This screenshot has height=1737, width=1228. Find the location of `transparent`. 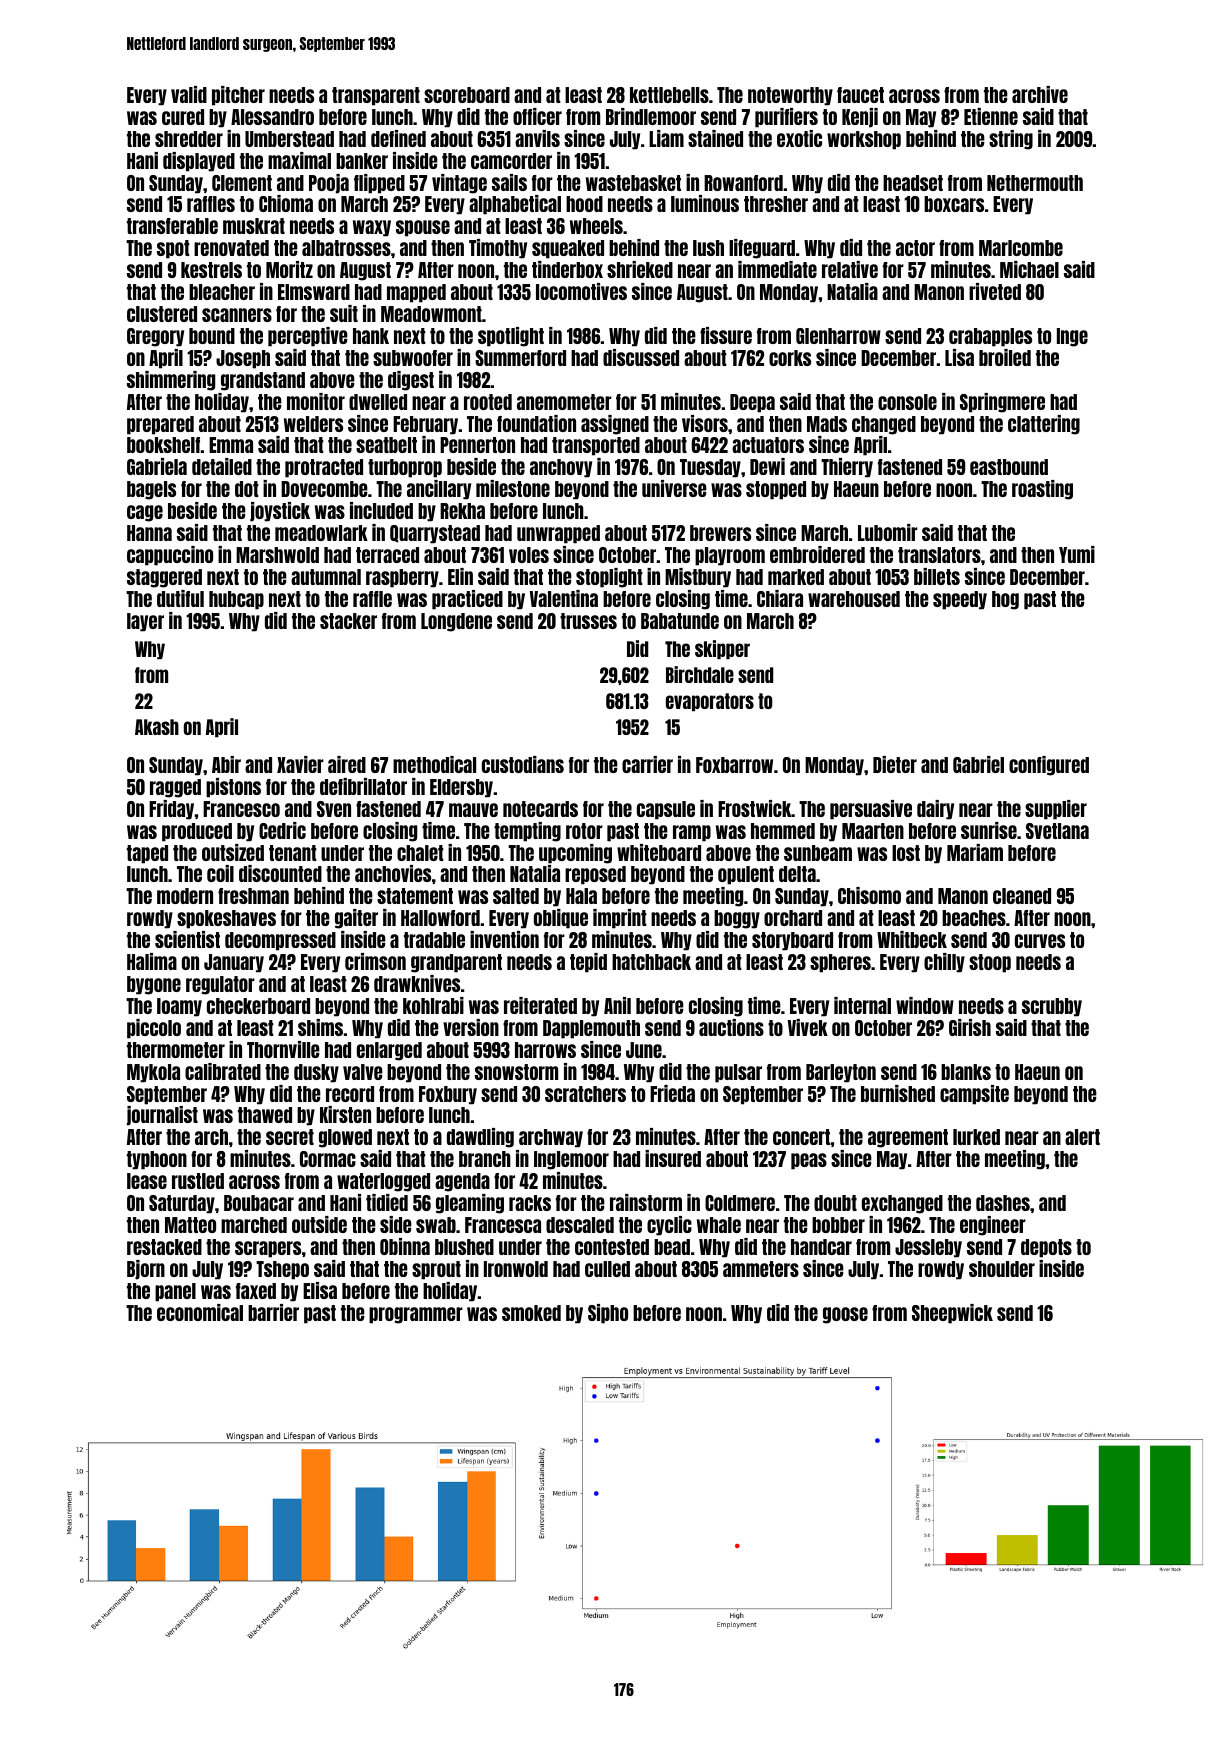

transparent is located at coordinates (376, 96).
